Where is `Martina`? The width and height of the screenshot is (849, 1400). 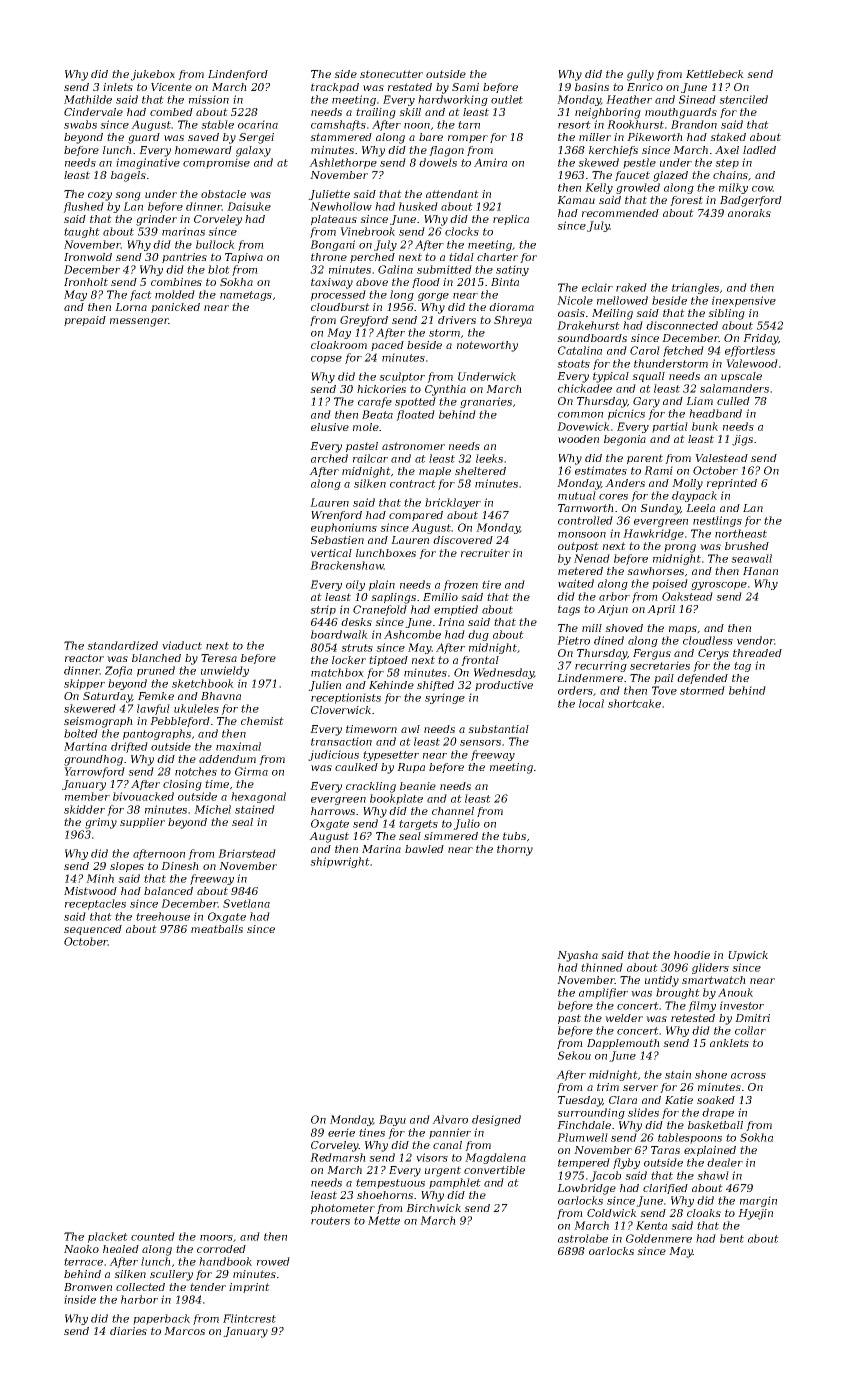 Martina is located at coordinates (85, 746).
